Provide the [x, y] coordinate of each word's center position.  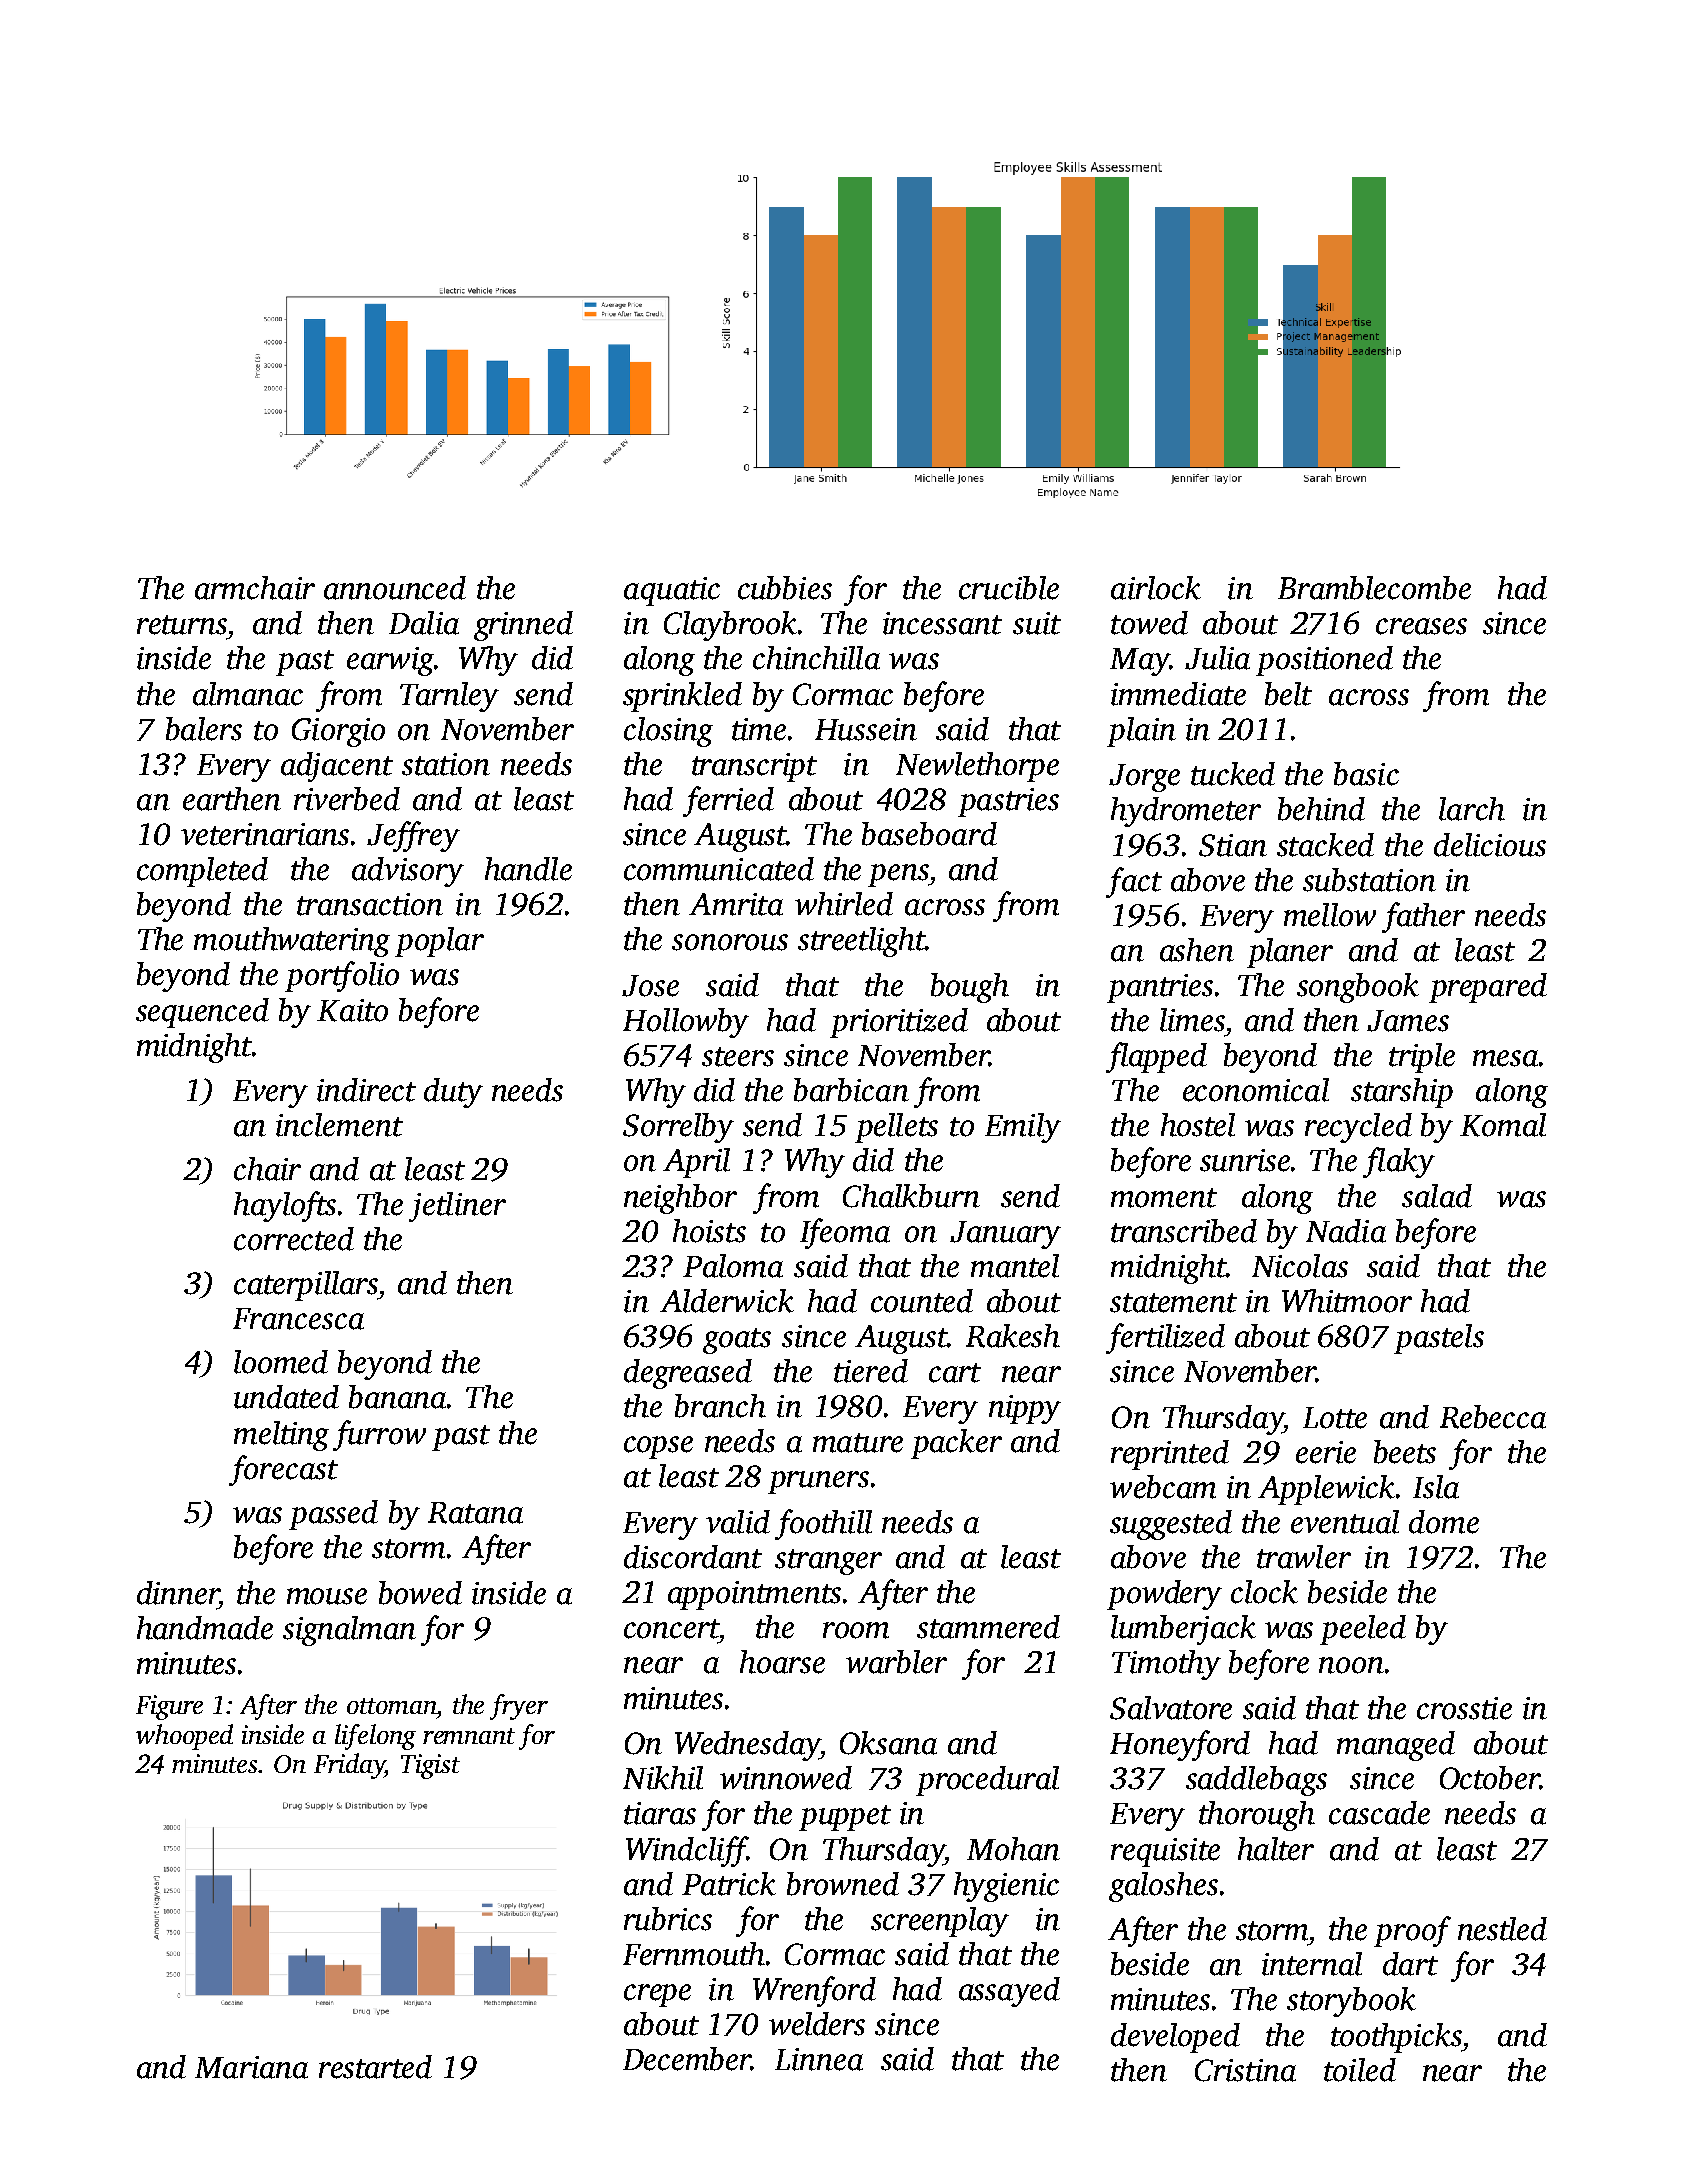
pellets [896, 1128]
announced [395, 588]
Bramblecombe [1374, 588]
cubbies [785, 588]
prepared [1488, 988]
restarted [375, 2067]
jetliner [457, 1207]
